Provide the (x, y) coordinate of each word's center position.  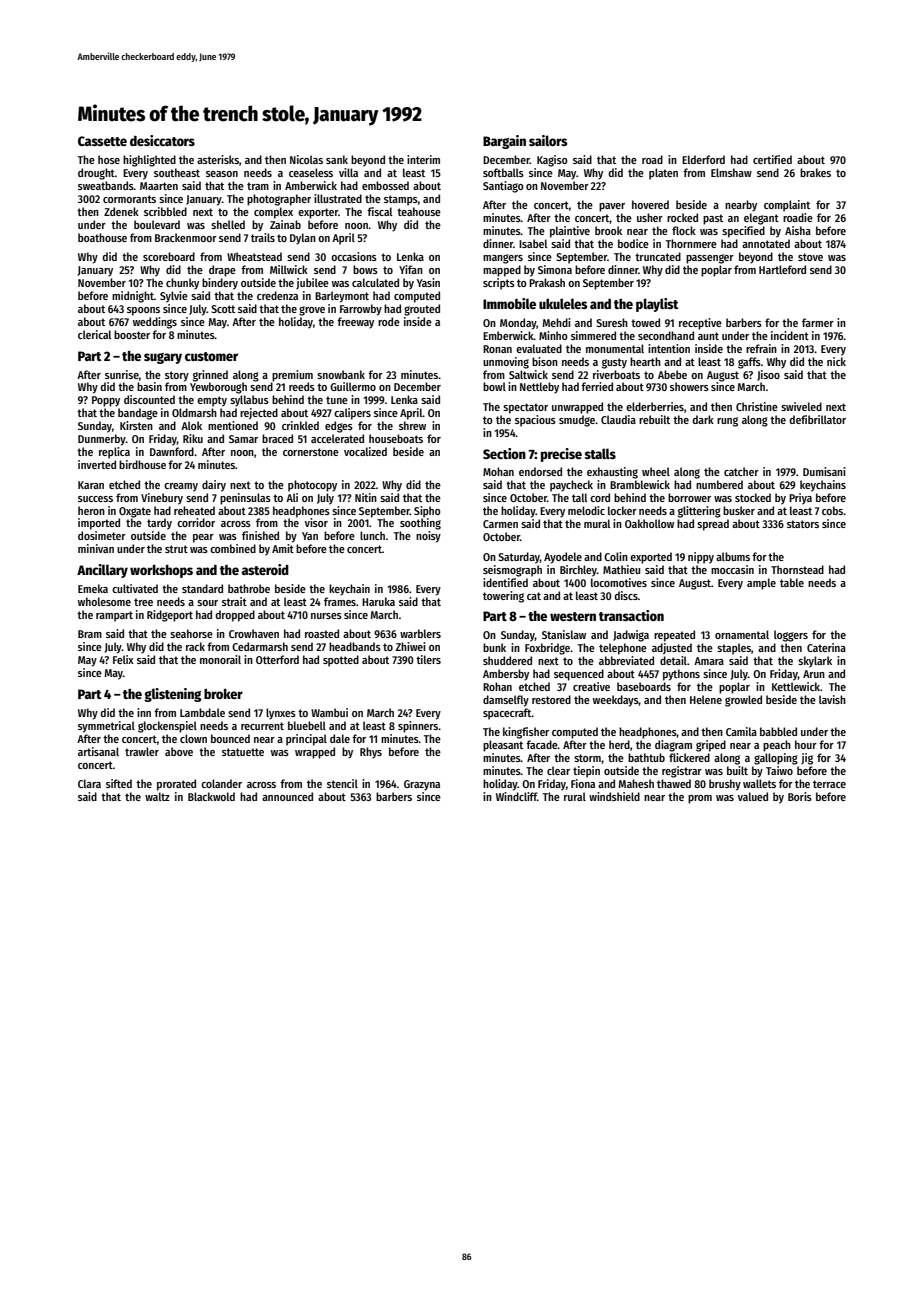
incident (790, 335)
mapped (502, 271)
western (573, 616)
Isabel (533, 243)
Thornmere (691, 243)
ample (761, 584)
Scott (223, 309)
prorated (176, 785)
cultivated (135, 588)
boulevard (157, 224)
